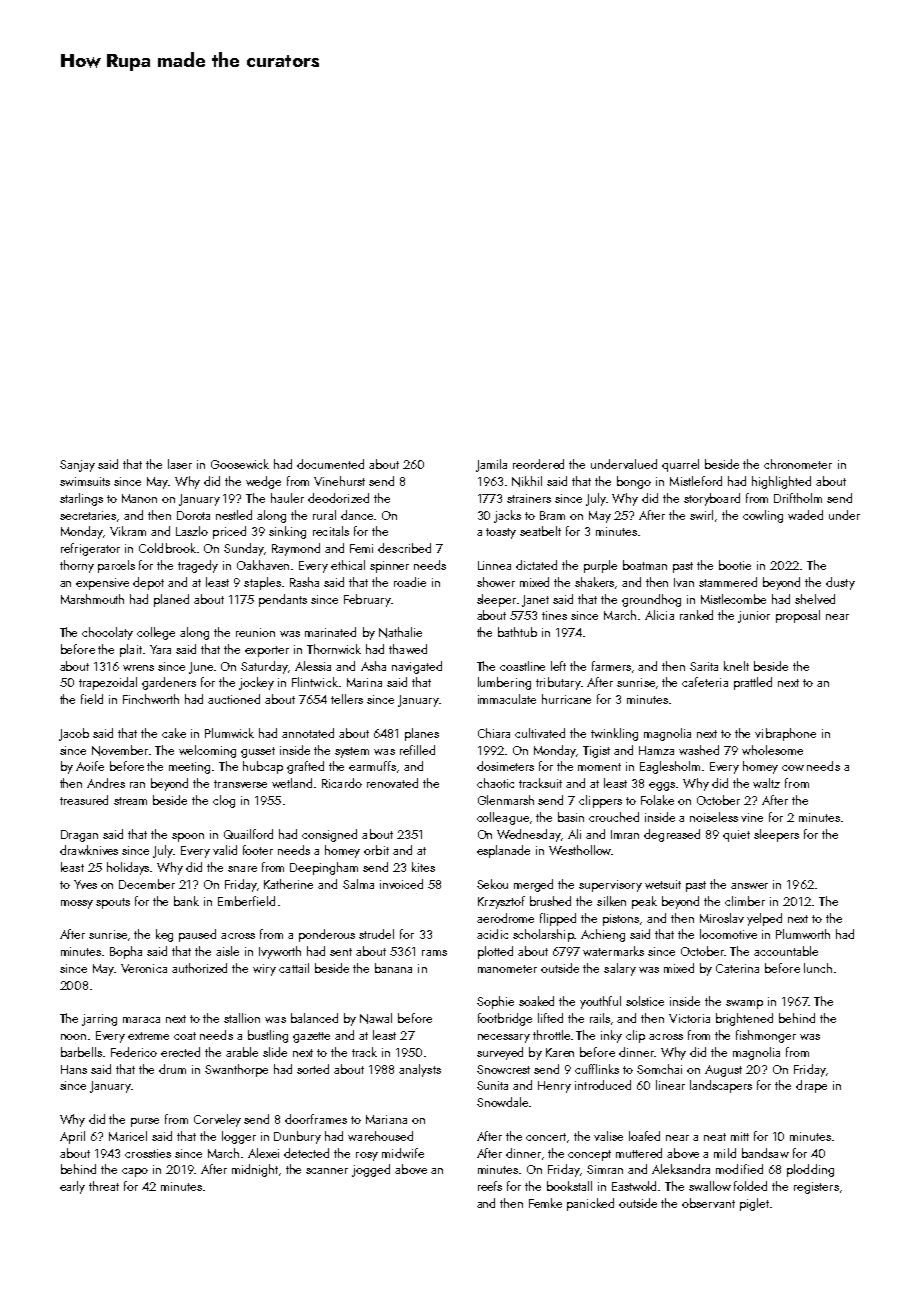 Image resolution: width=924 pixels, height=1308 pixels. What do you see at coordinates (410, 582) in the screenshot?
I see `roadie` at bounding box center [410, 582].
